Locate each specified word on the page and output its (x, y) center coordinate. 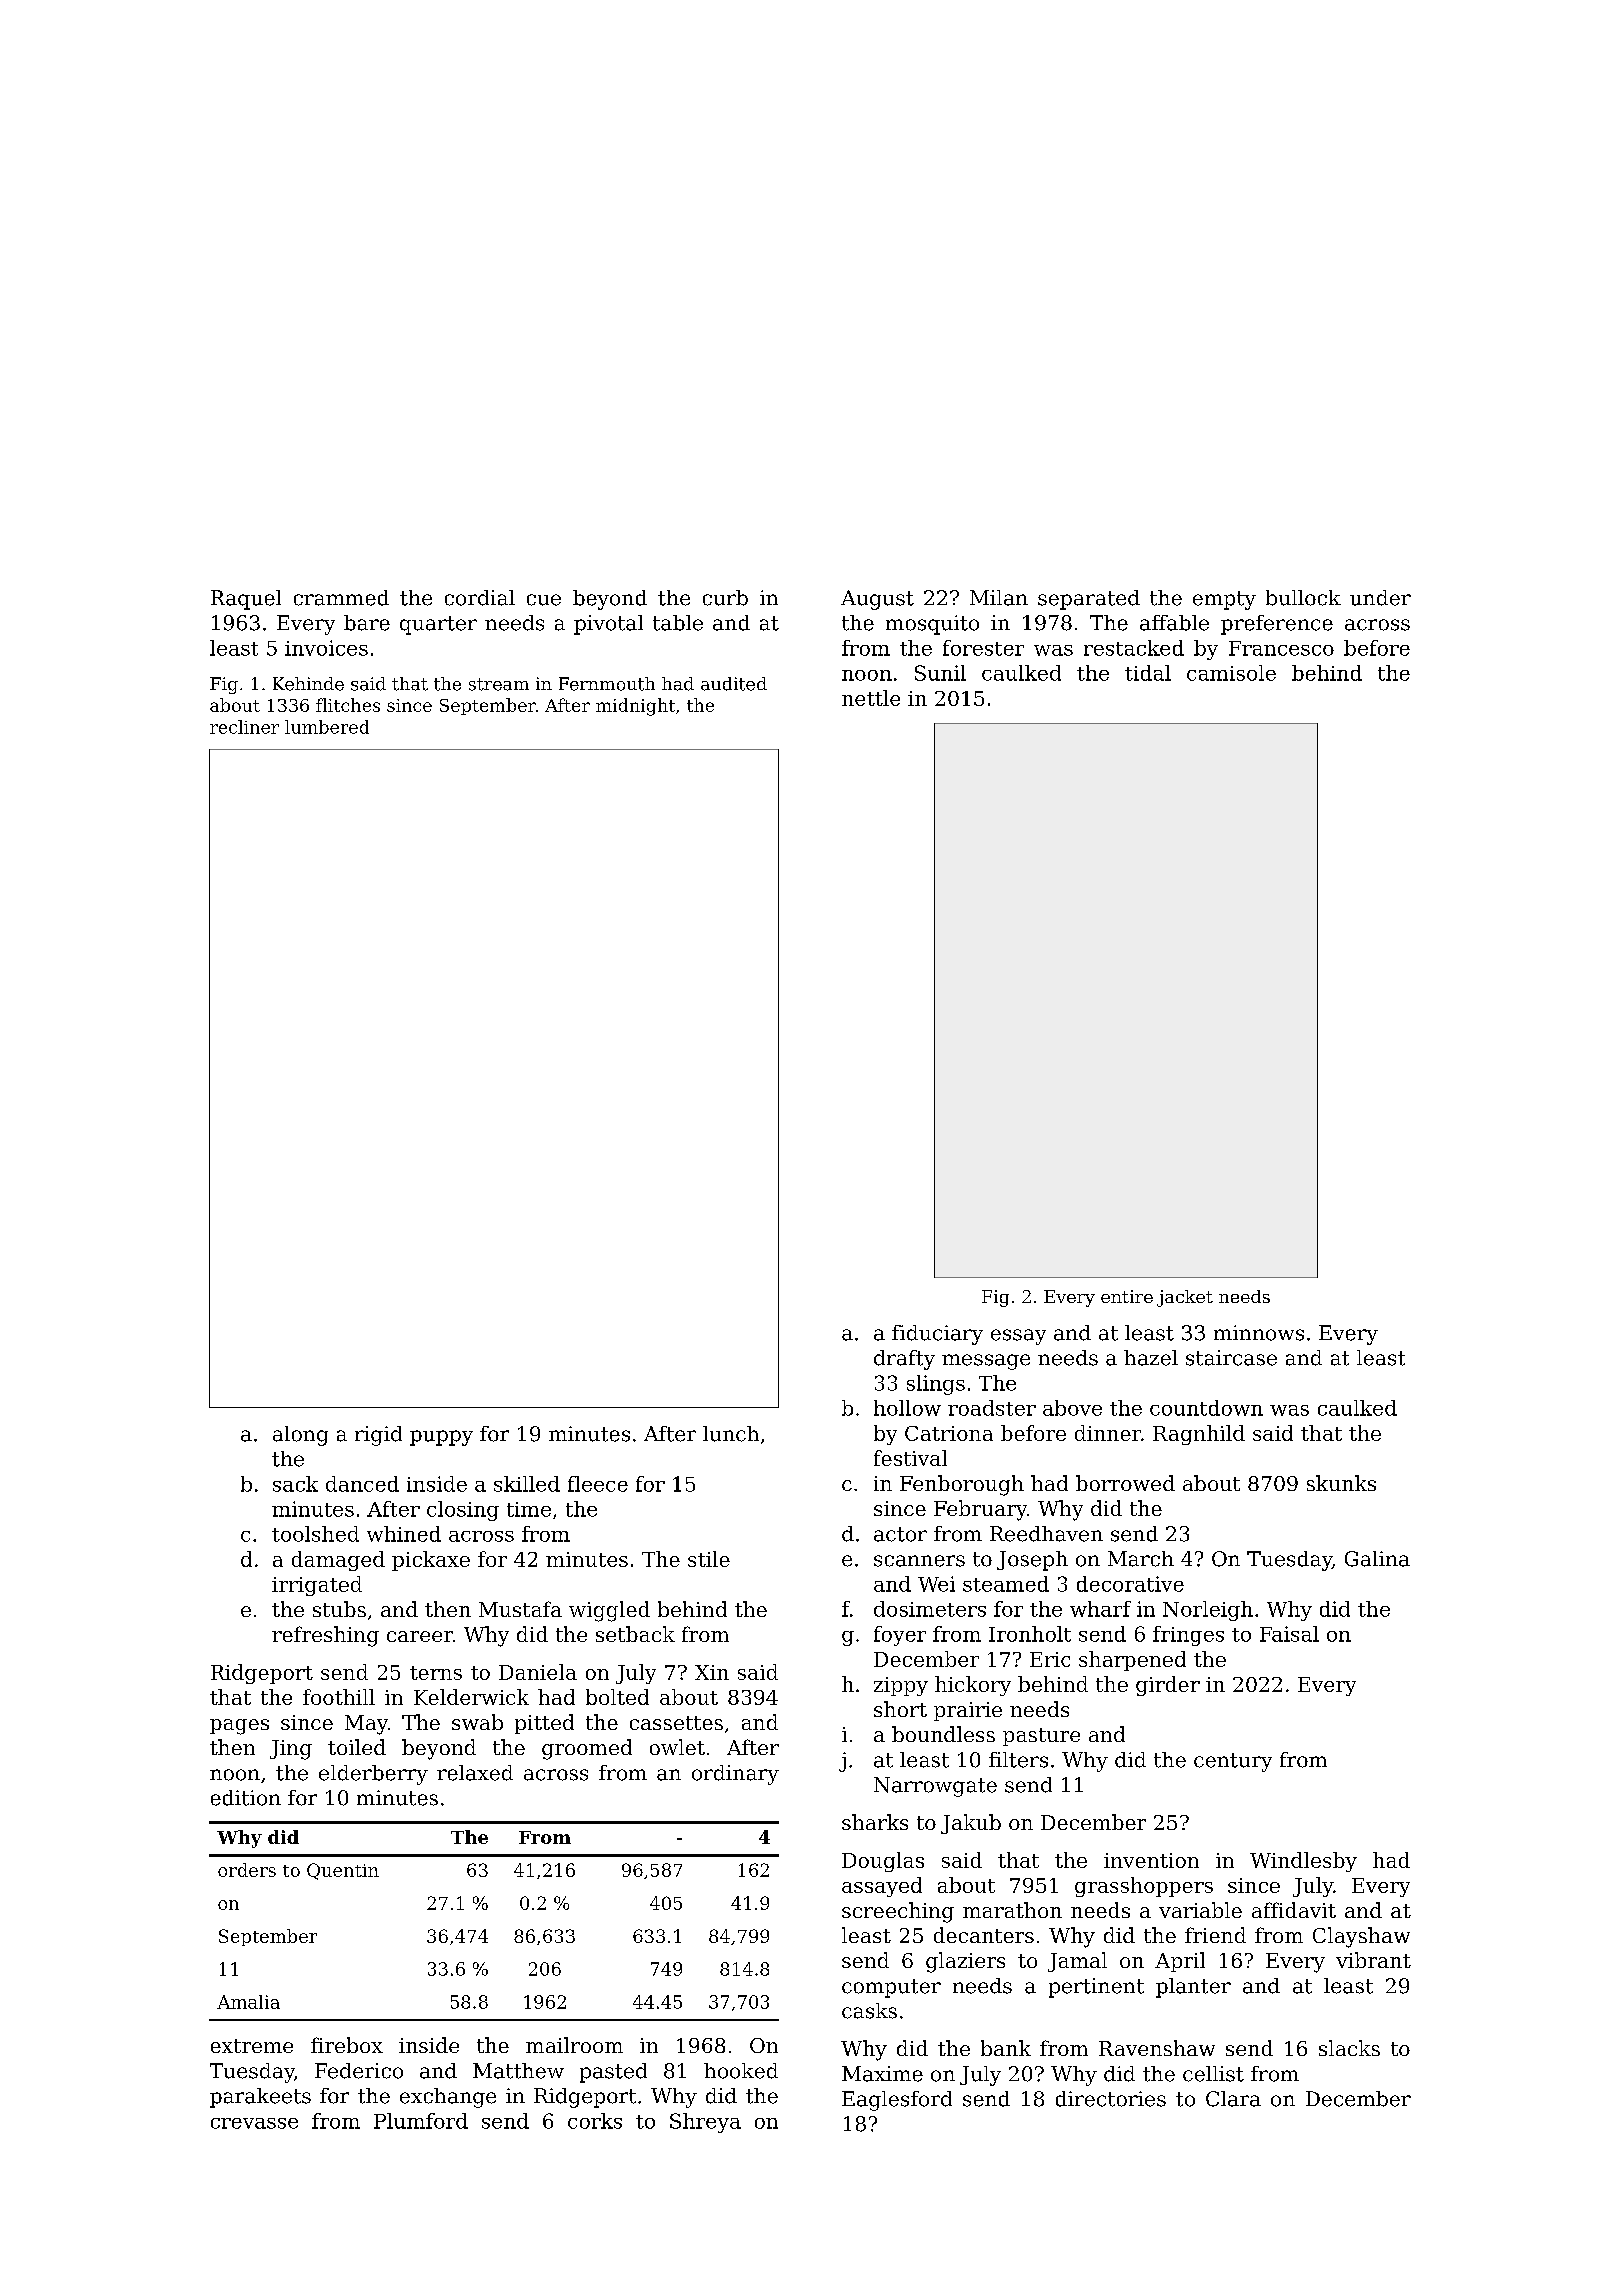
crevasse (254, 2123)
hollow (907, 1408)
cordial (480, 598)
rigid (378, 1436)
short (900, 1709)
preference (1277, 625)
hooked (741, 2071)
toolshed (315, 1534)
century (1233, 1762)
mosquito (932, 625)
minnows (1259, 1333)
